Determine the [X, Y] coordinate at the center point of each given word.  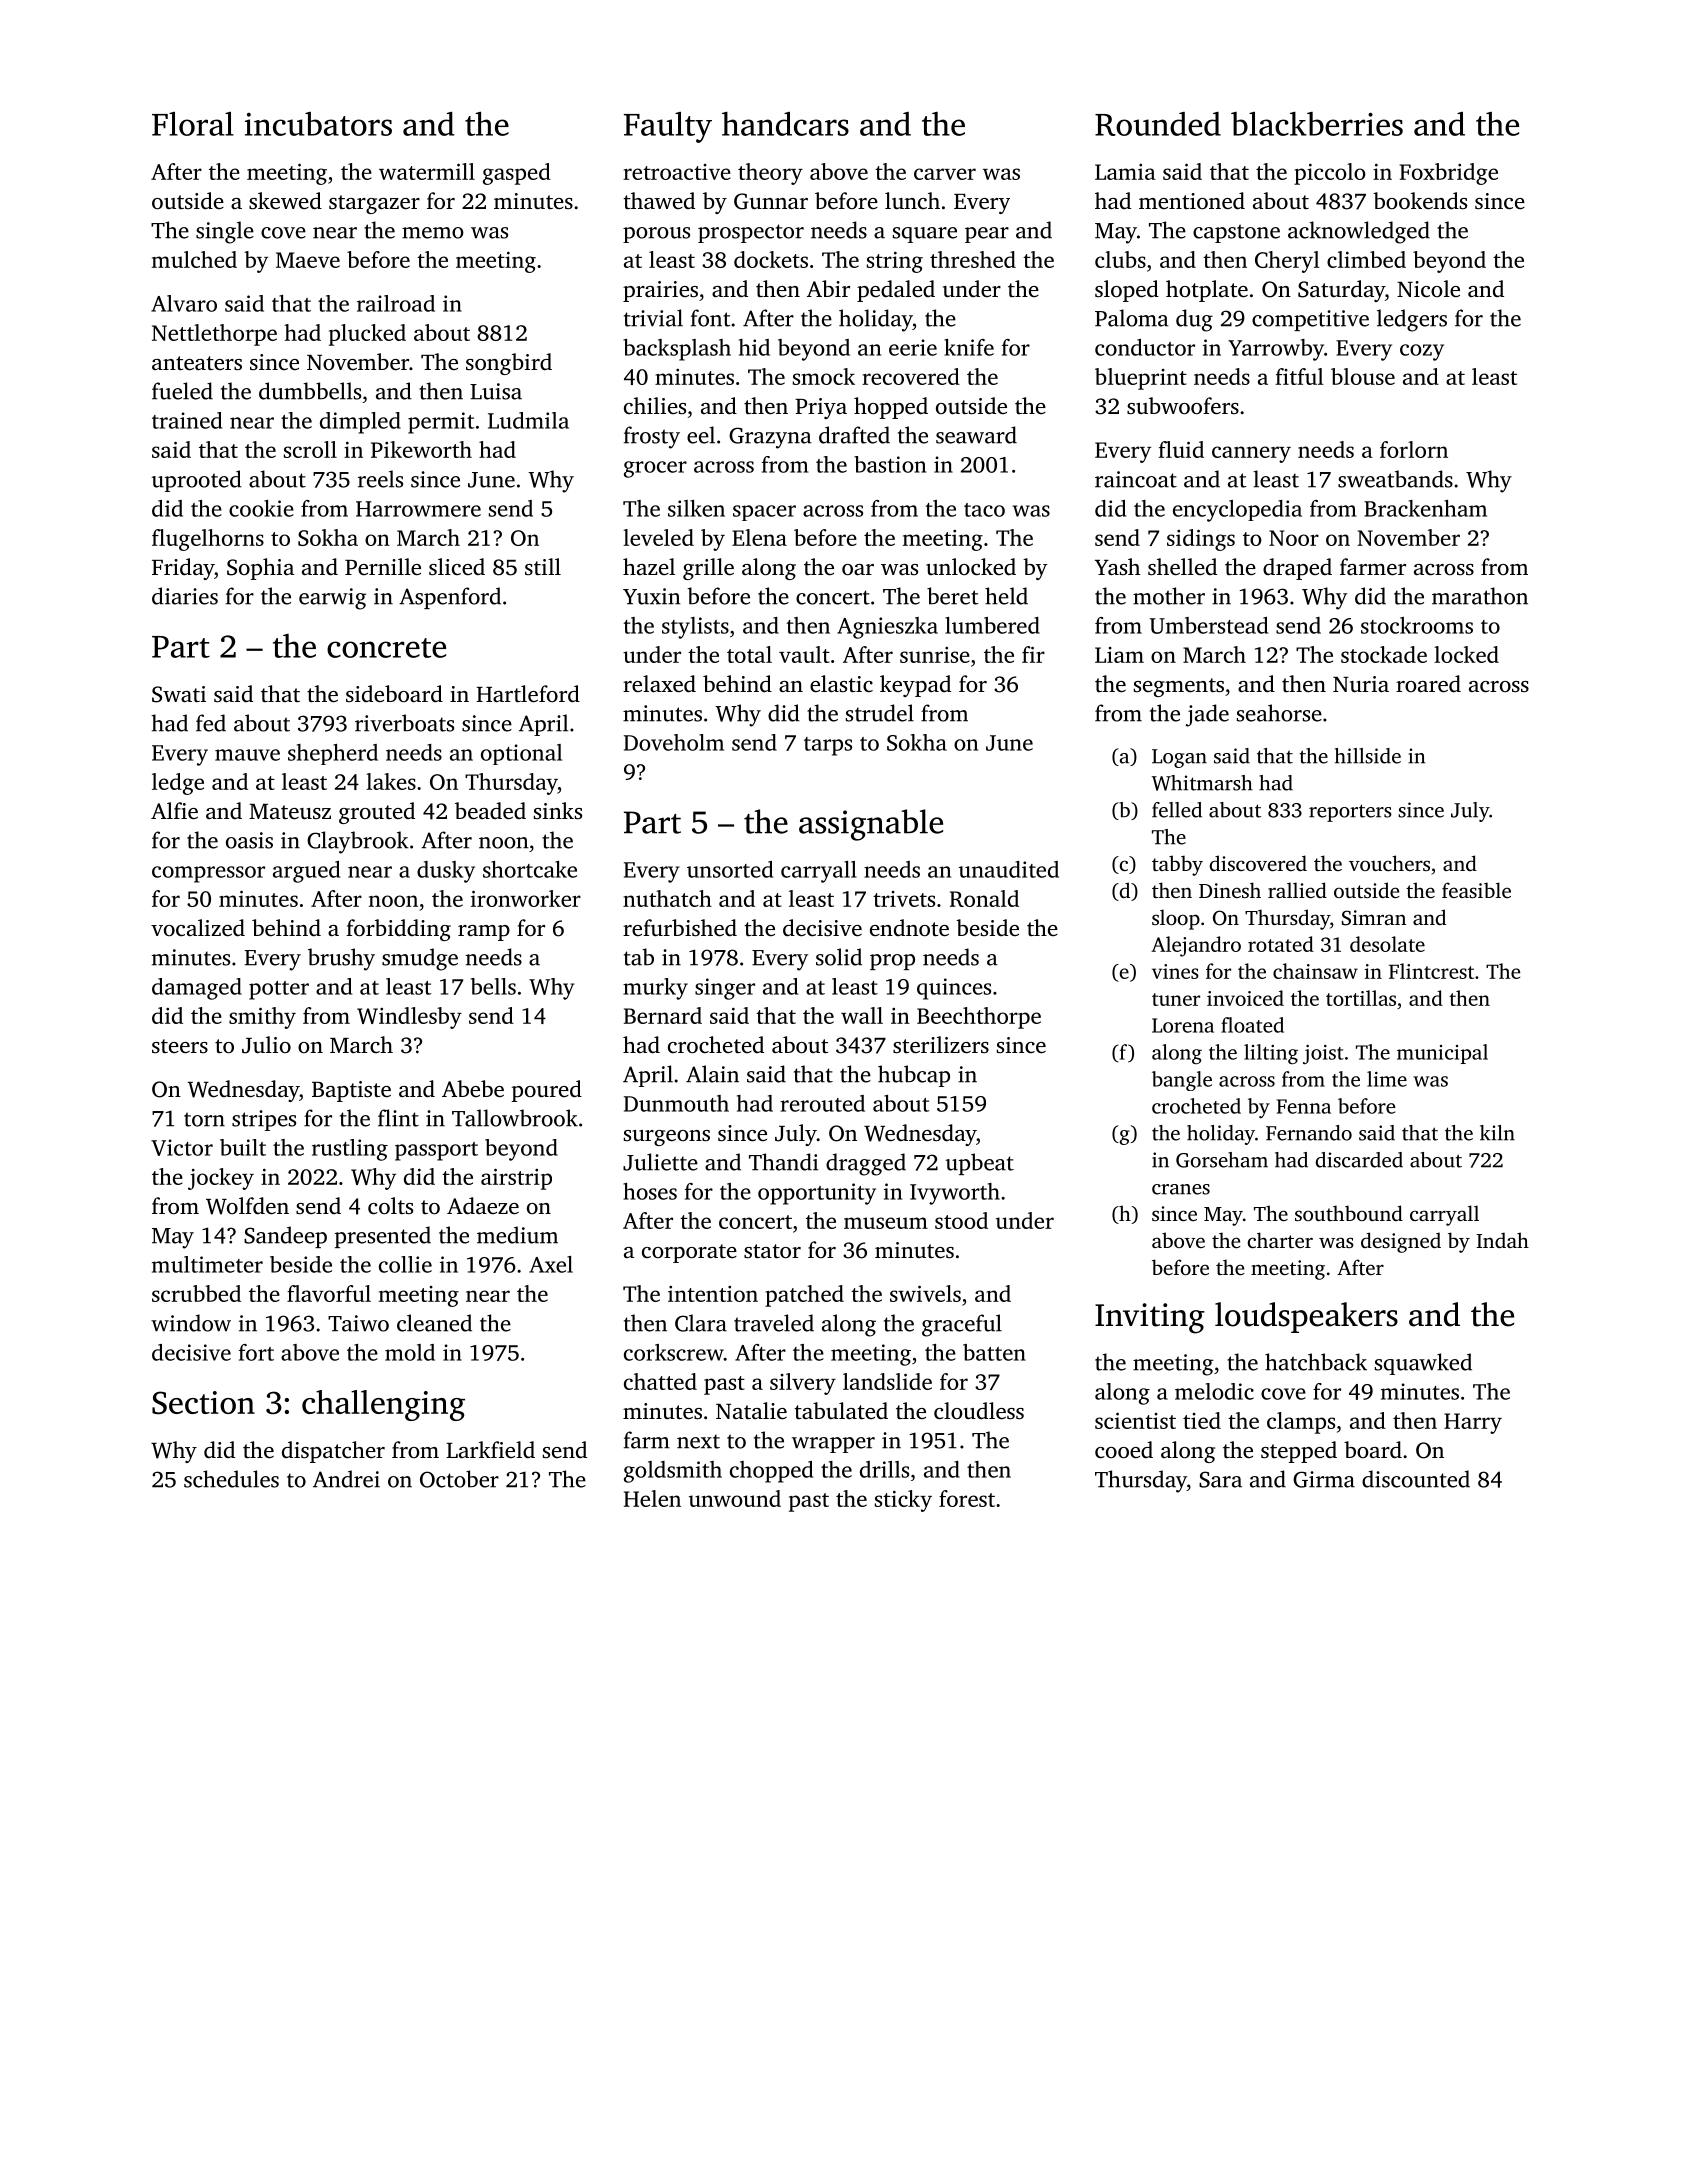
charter [1280, 1240]
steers [180, 1046]
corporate [689, 1253]
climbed [1366, 259]
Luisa [496, 391]
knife [969, 347]
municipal [1442, 1054]
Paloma [1132, 318]
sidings [1201, 540]
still [543, 566]
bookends [1420, 201]
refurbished [680, 928]
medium [517, 1235]
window [191, 1323]
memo [433, 233]
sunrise [935, 655]
